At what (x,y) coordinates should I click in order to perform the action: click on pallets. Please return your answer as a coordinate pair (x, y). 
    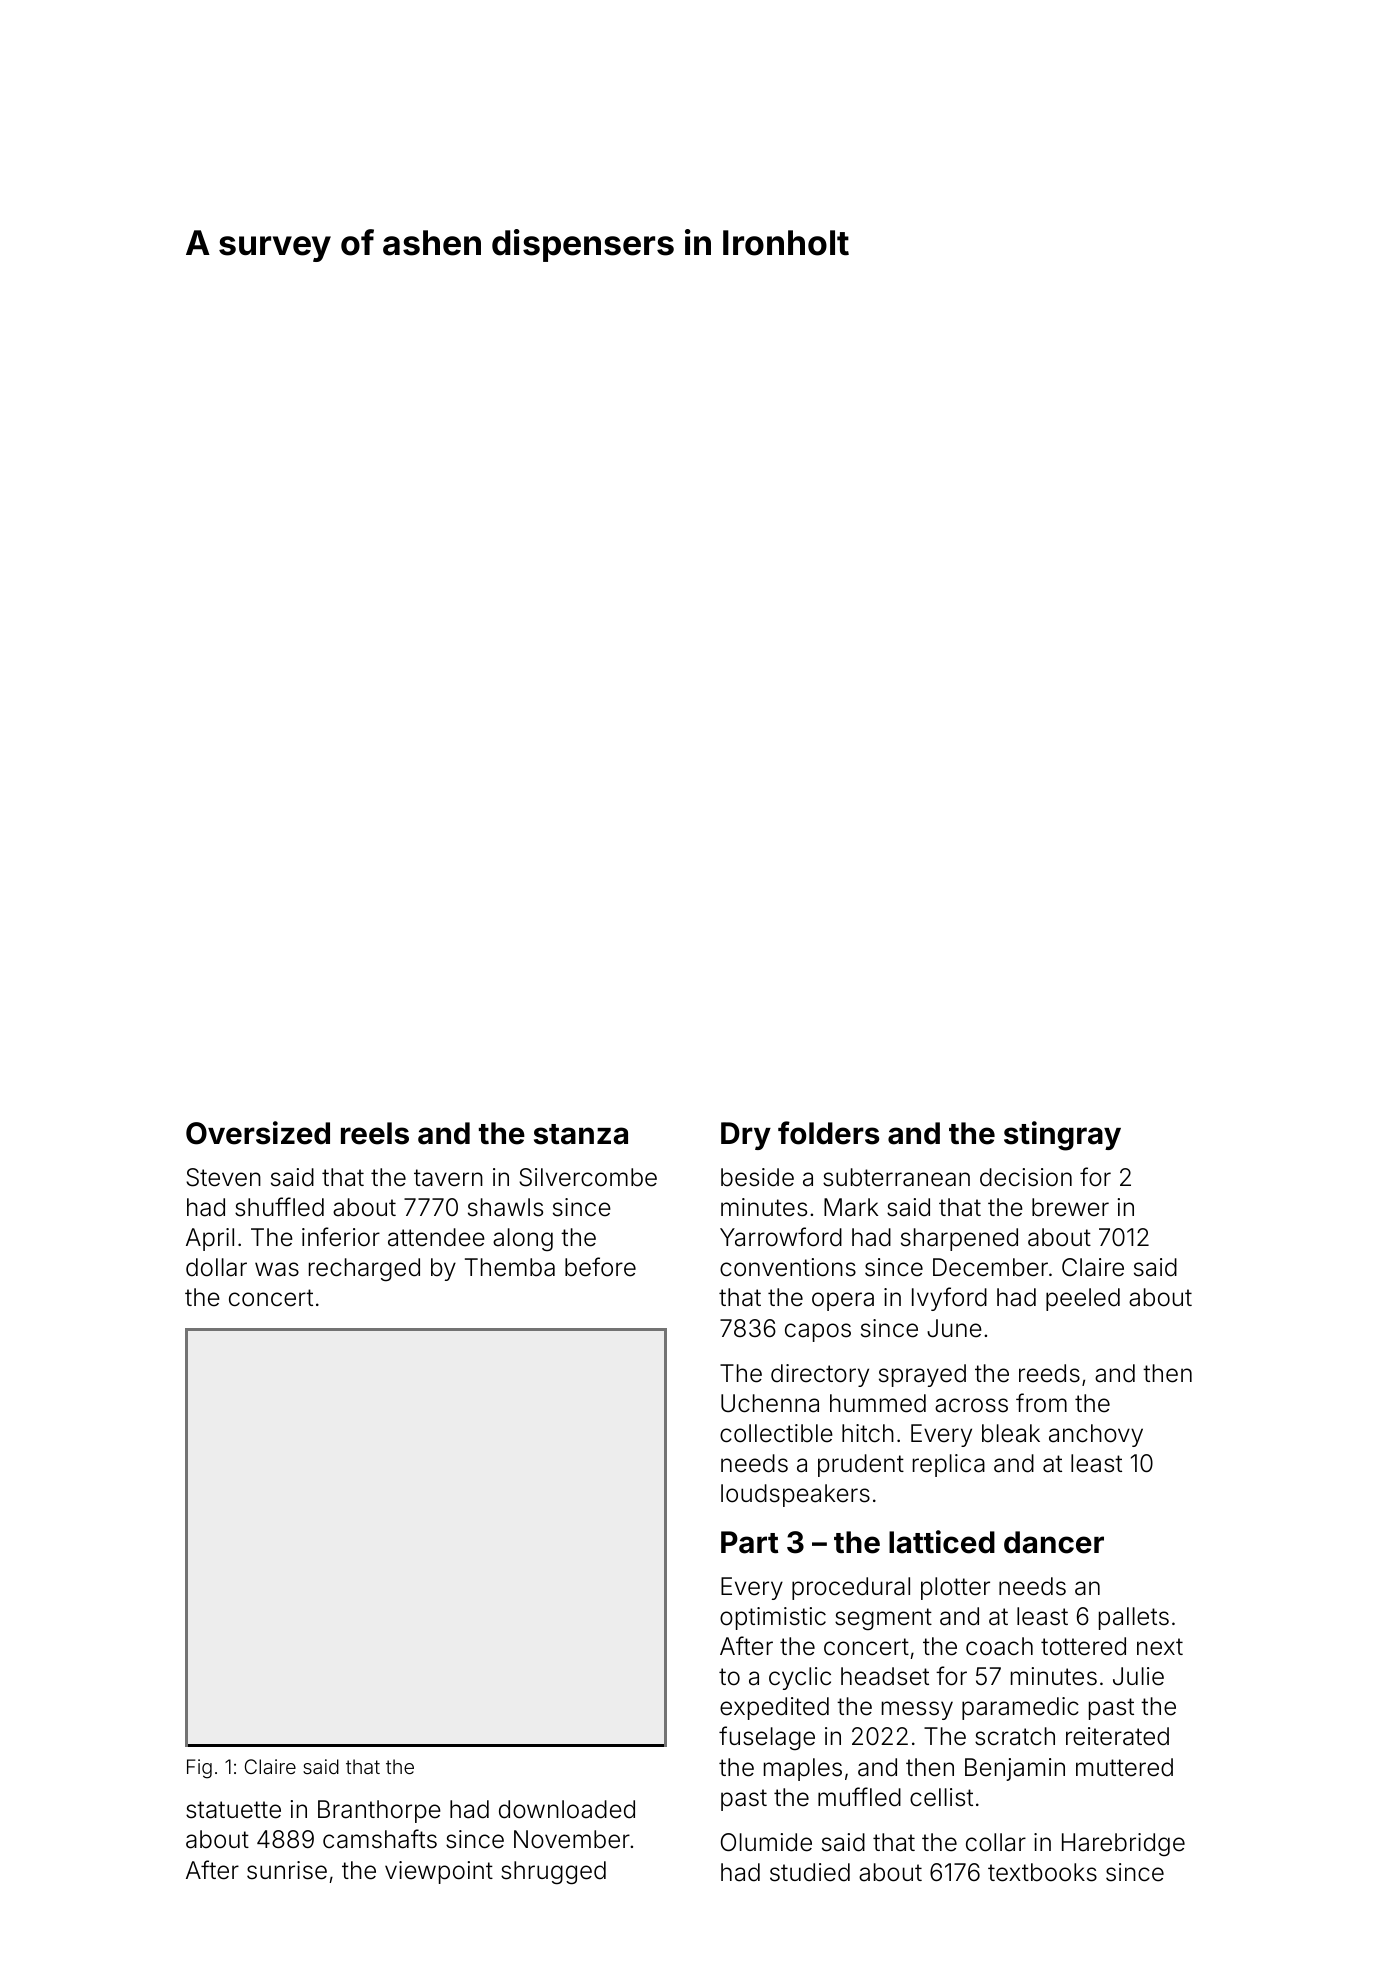
    Looking at the image, I should click on (1134, 1618).
